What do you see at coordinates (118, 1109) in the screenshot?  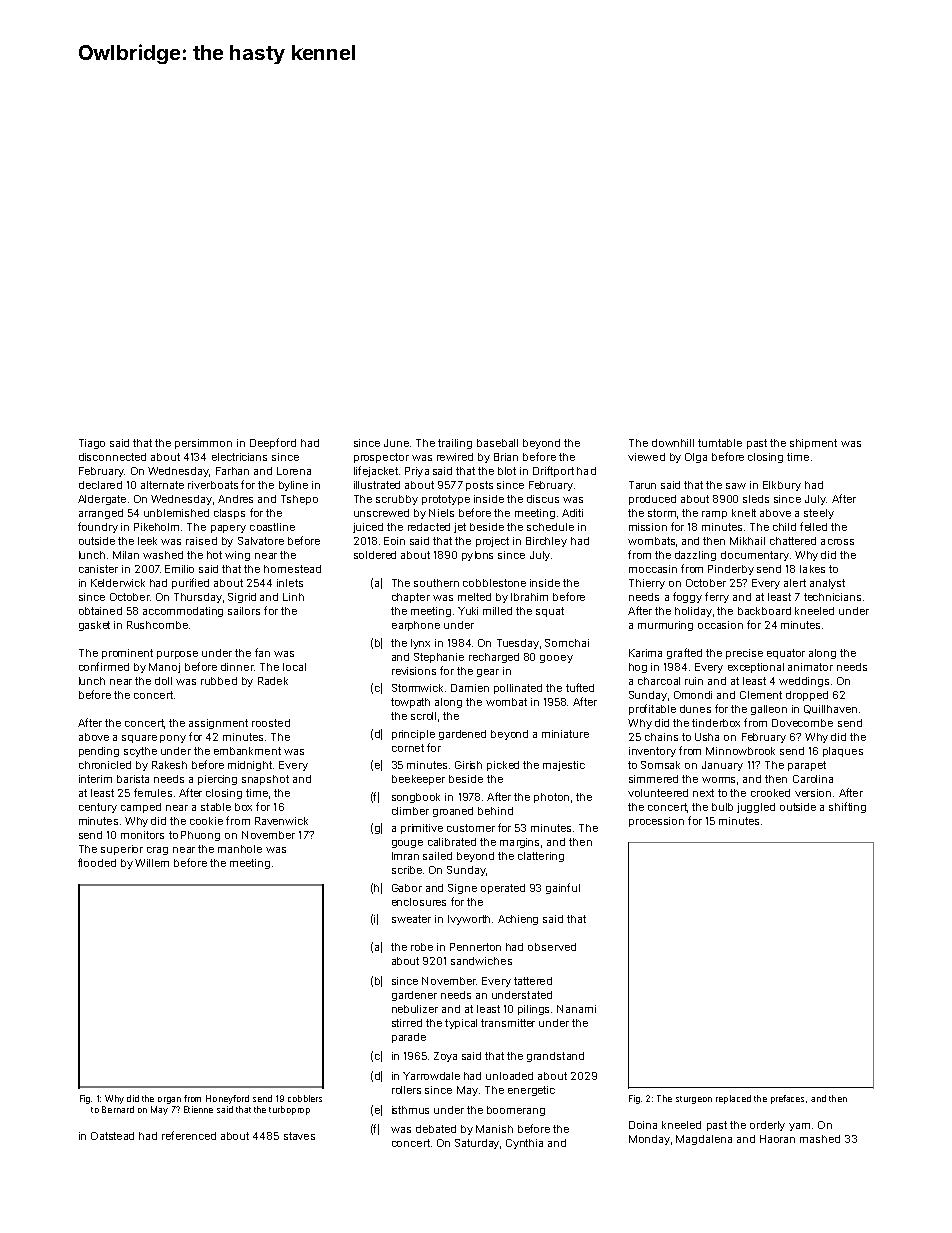 I see `Bernard` at bounding box center [118, 1109].
